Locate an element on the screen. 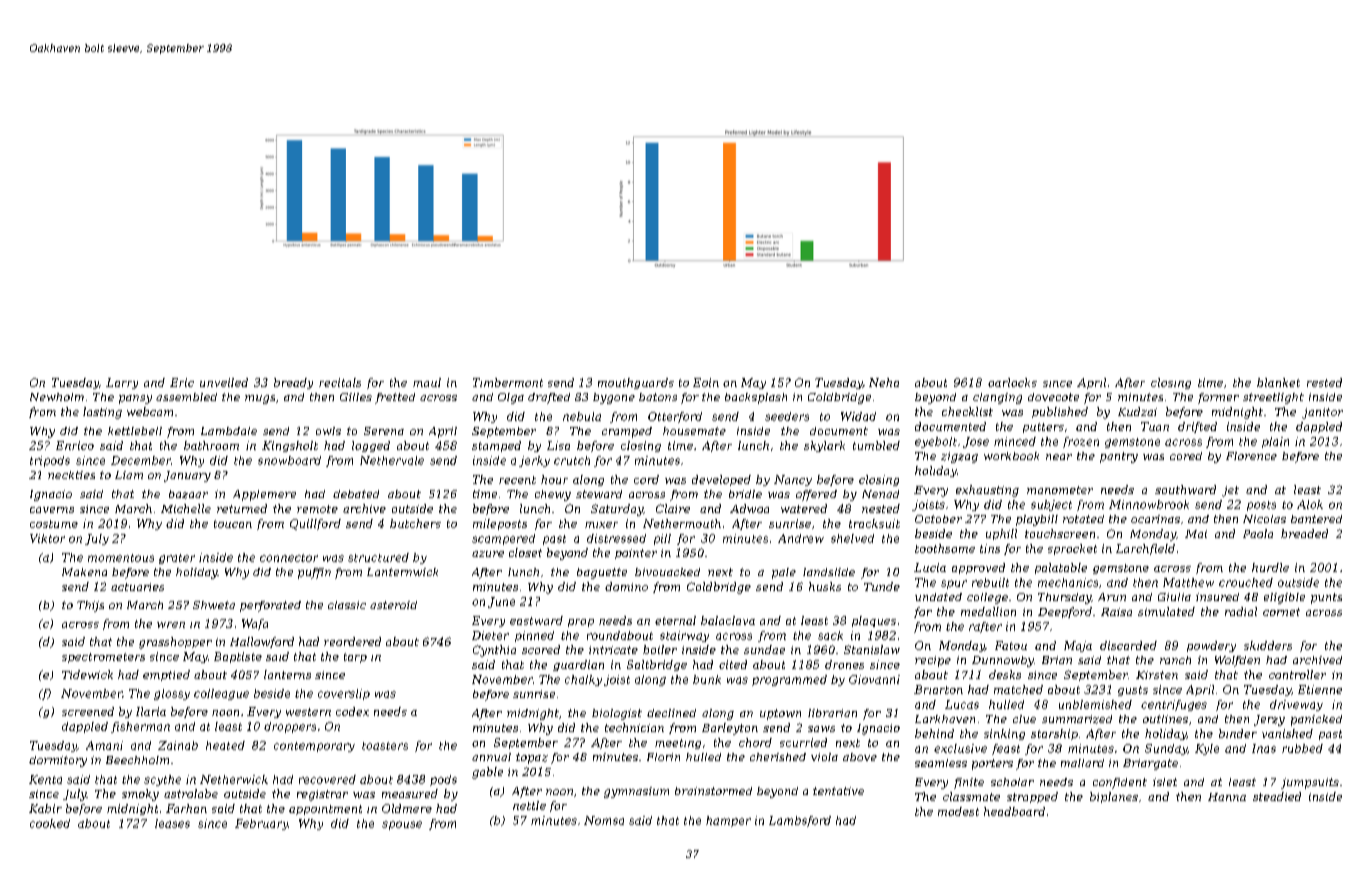 The width and height of the screenshot is (1372, 887). pale is located at coordinates (784, 573).
